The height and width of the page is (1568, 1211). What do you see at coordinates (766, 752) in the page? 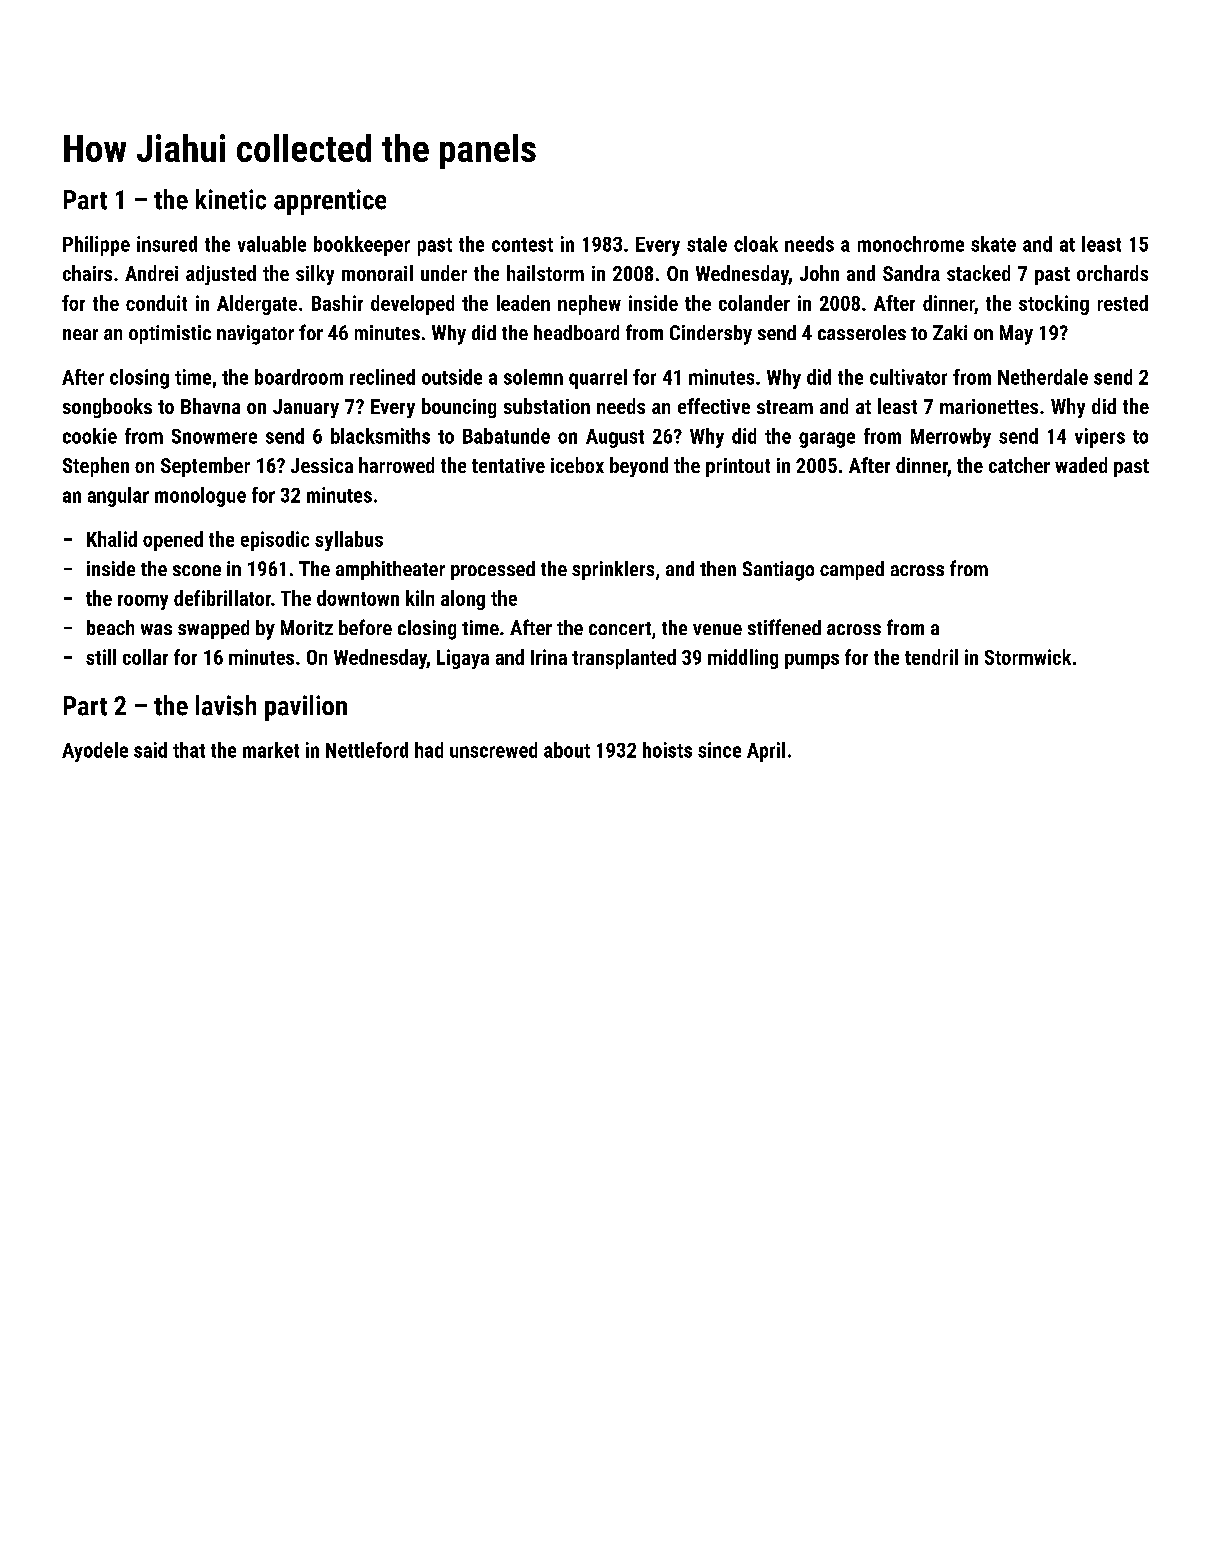
I see `April` at bounding box center [766, 752].
